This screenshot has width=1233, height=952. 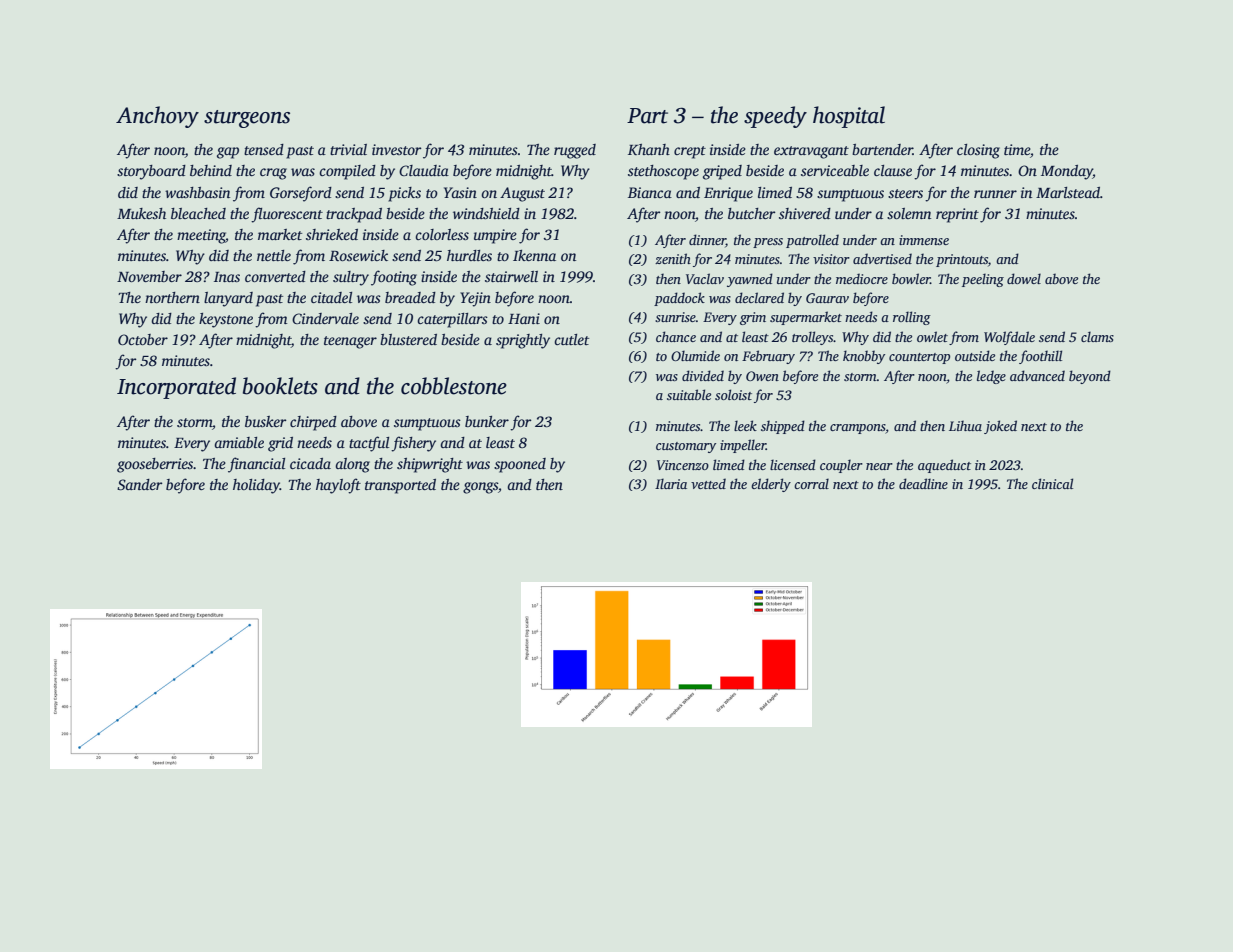 What do you see at coordinates (647, 116) in the screenshot?
I see `Part` at bounding box center [647, 116].
